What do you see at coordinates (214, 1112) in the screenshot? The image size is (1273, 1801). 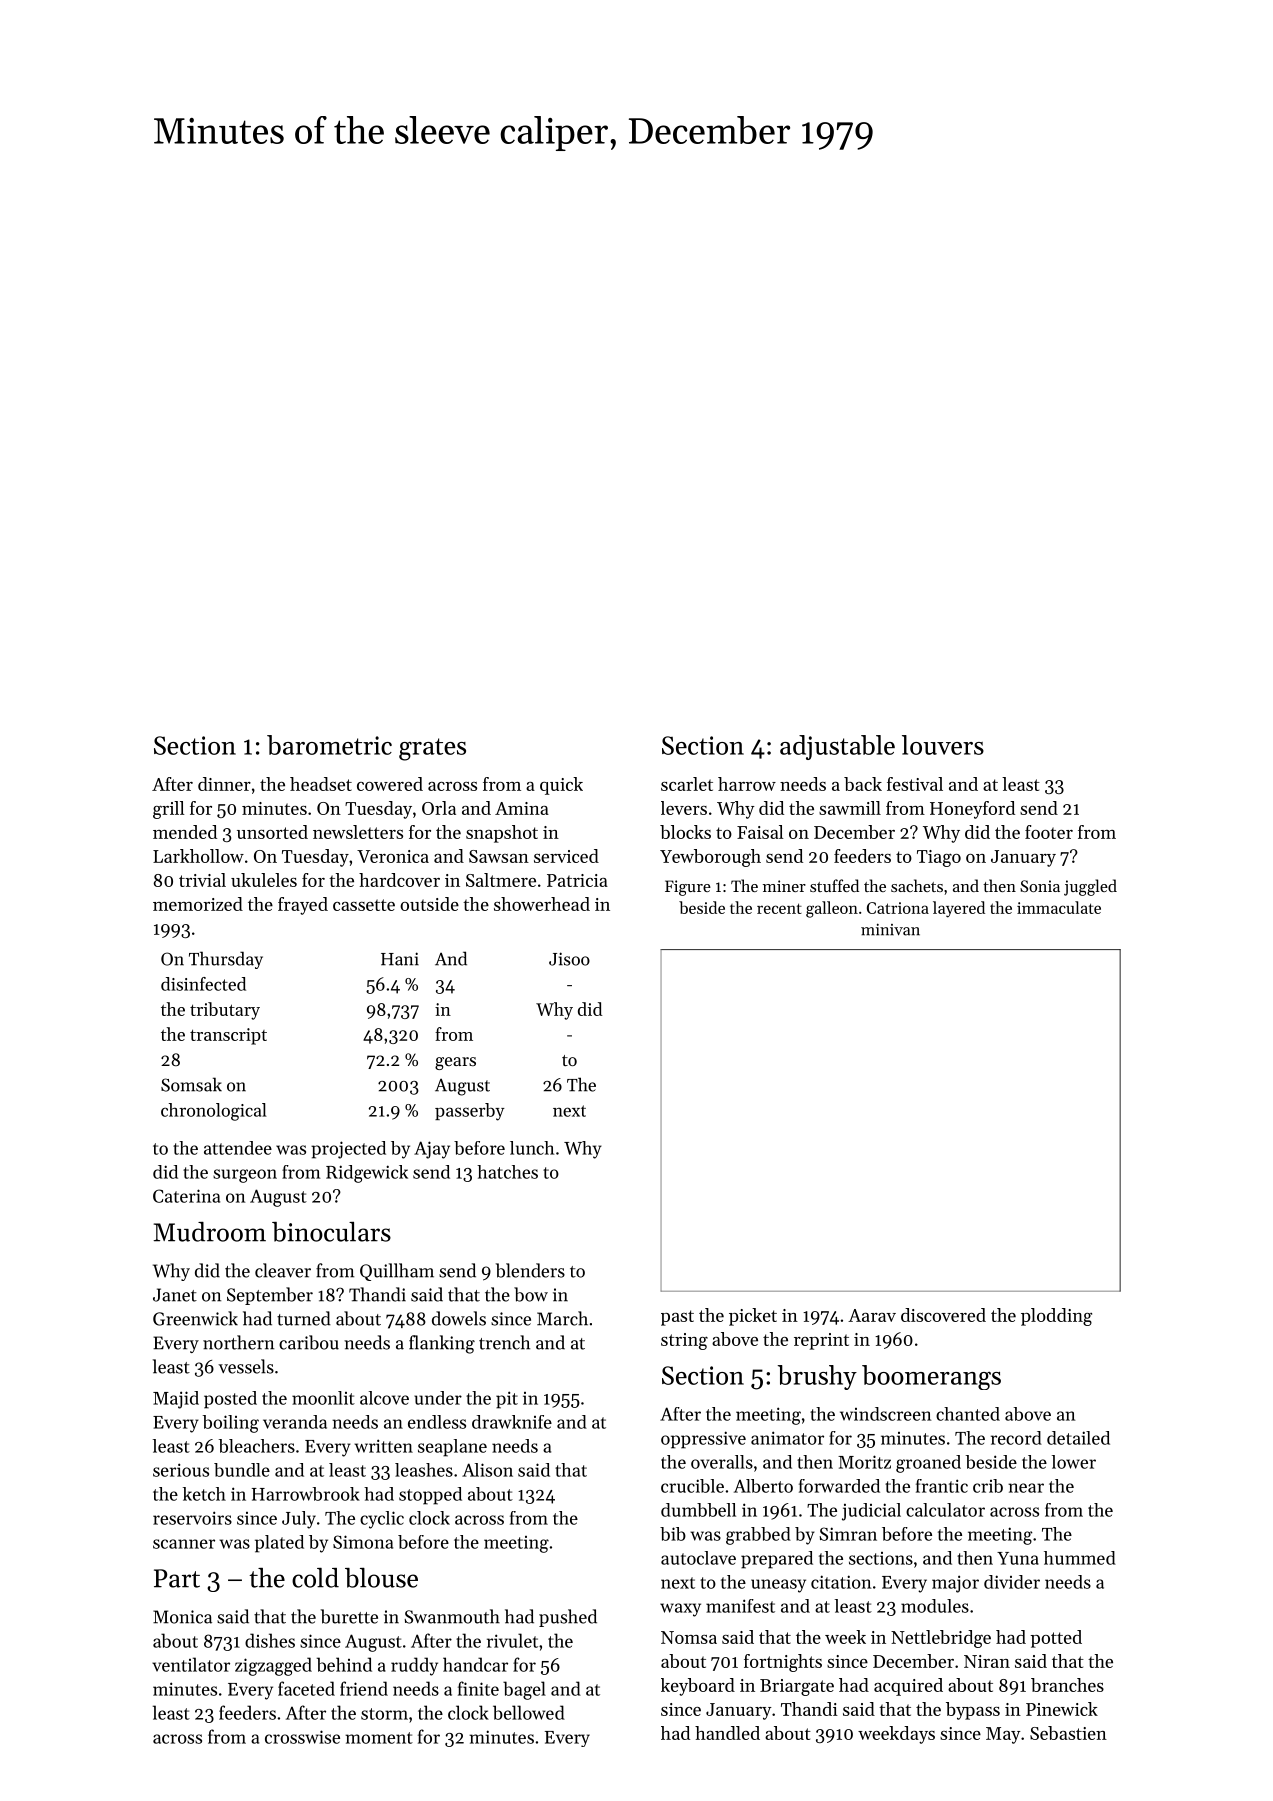 I see `chronological` at bounding box center [214, 1112].
